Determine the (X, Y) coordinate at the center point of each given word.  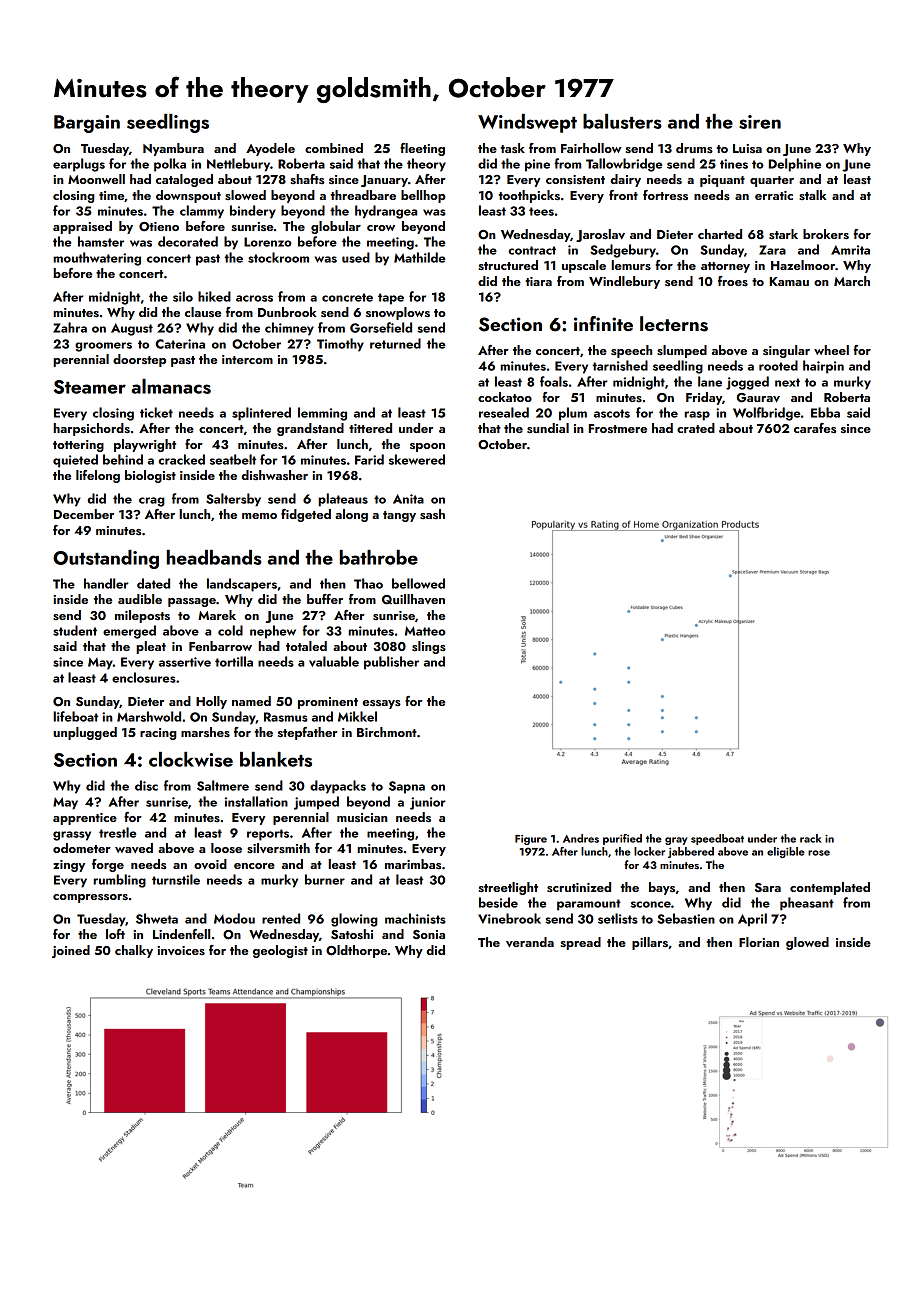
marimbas (413, 864)
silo (183, 296)
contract (532, 250)
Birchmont (387, 732)
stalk (813, 195)
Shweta (157, 918)
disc (146, 785)
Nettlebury (238, 165)
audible (140, 599)
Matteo (425, 631)
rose (819, 853)
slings (429, 647)
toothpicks (529, 196)
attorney (725, 267)
